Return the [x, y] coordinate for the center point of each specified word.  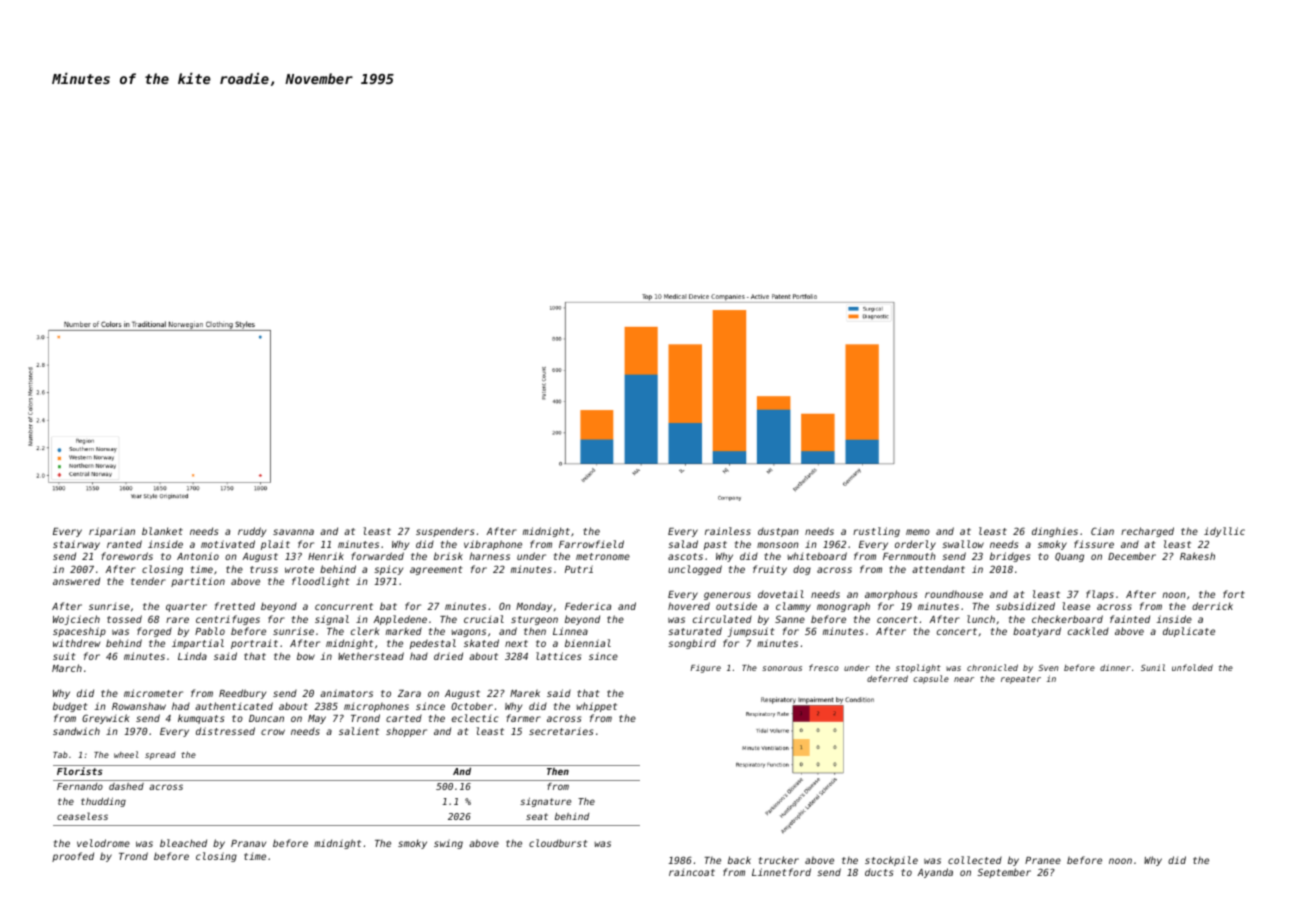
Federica [588, 606]
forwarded [377, 556]
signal [332, 620]
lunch [981, 619]
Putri [579, 569]
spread [160, 756]
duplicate [1189, 632]
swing [448, 844]
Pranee [1043, 860]
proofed [73, 857]
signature [545, 802]
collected [975, 860]
